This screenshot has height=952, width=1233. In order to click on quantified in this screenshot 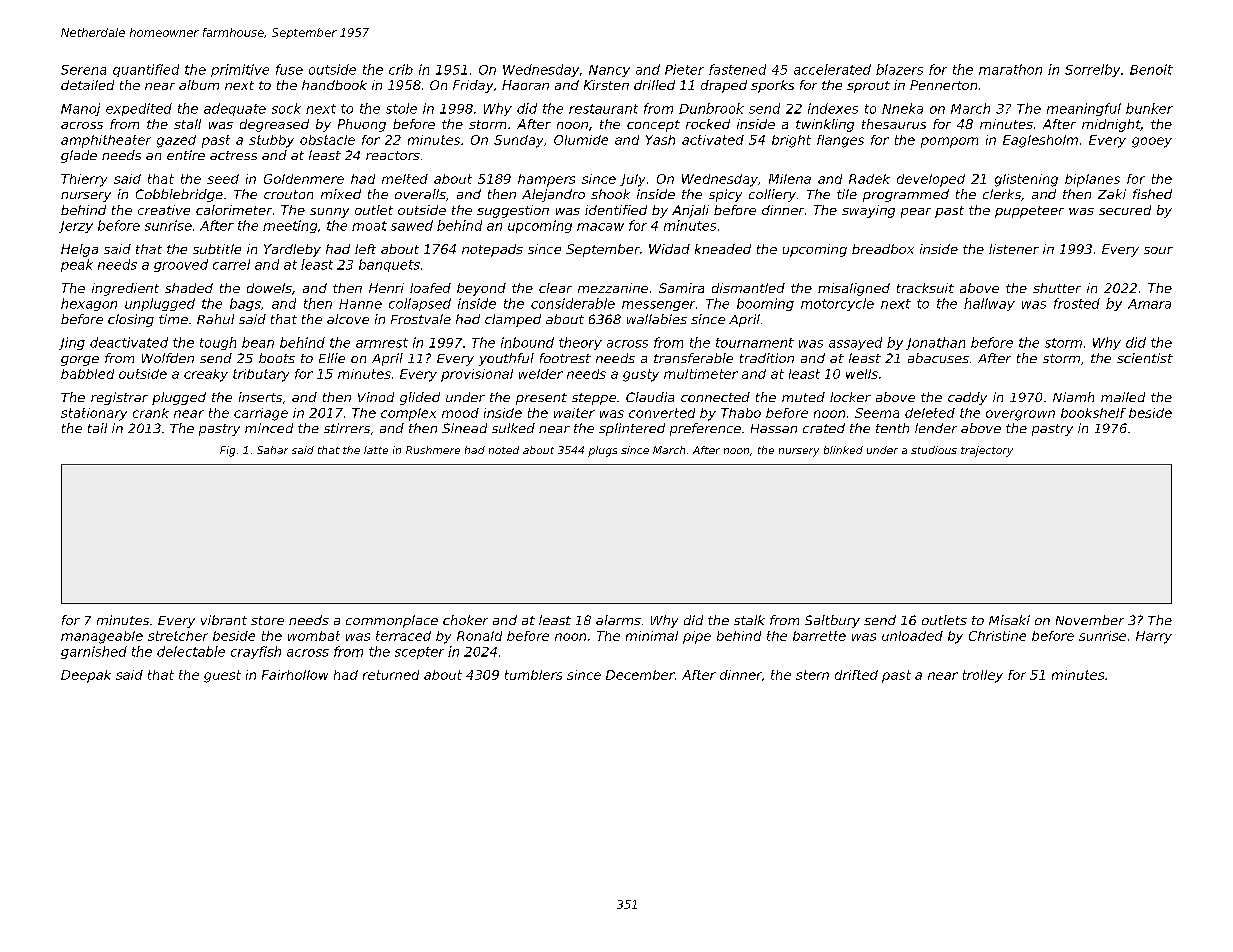, I will do `click(146, 70)`.
